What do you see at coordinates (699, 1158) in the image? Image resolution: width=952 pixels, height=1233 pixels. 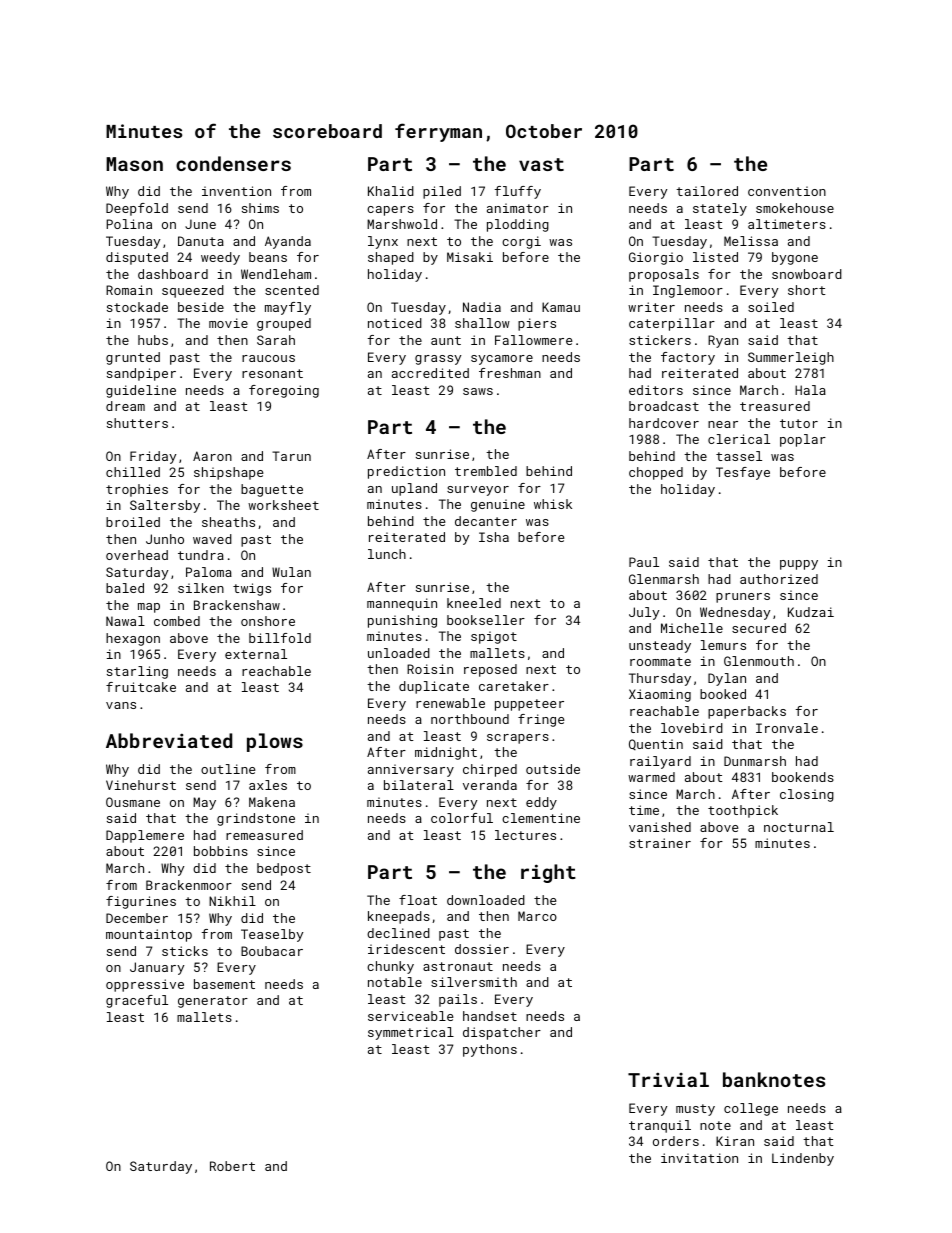 I see `invitation` at bounding box center [699, 1158].
